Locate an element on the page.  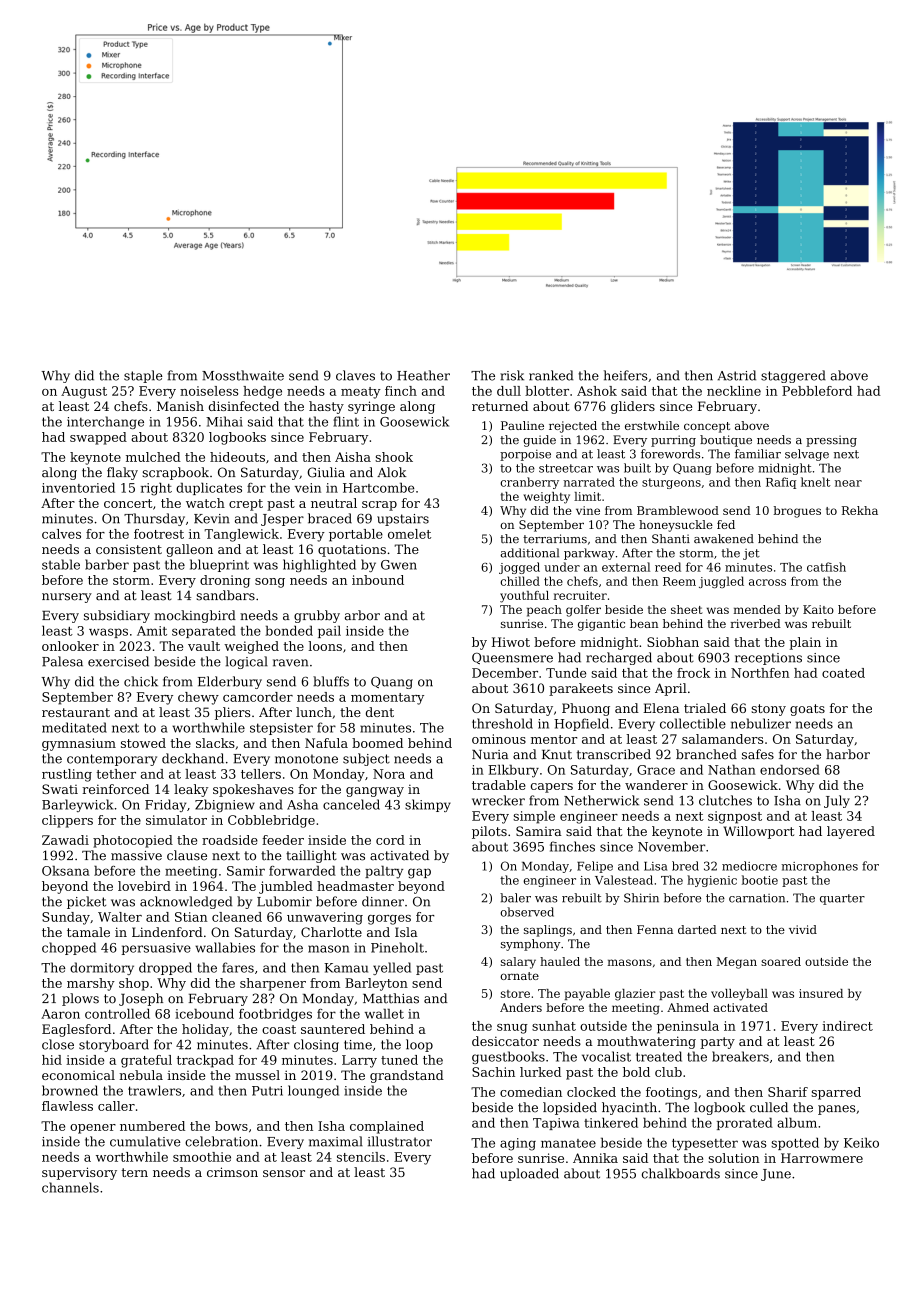
jogged is located at coordinates (519, 568).
